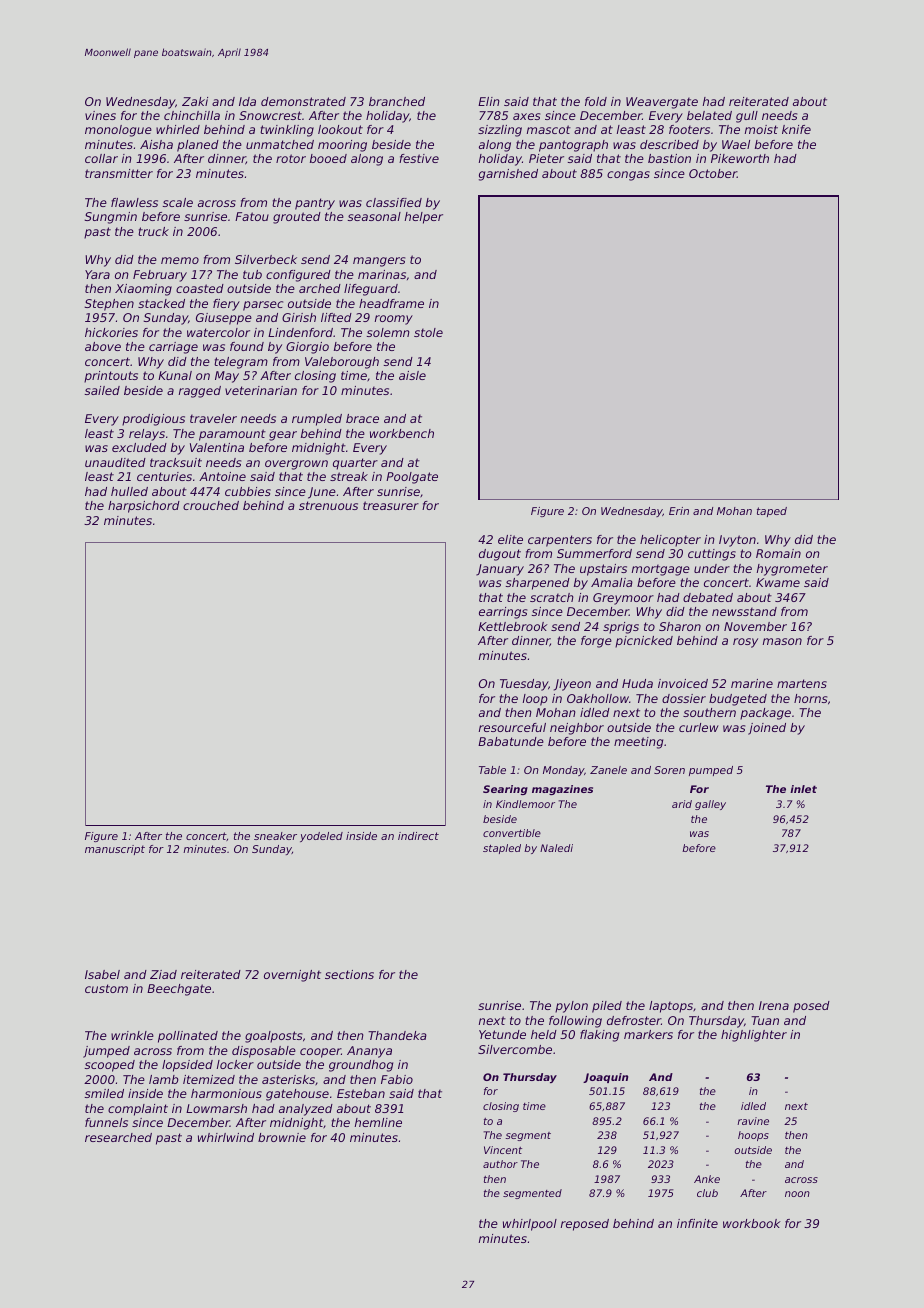 The width and height of the screenshot is (924, 1308). Describe the element at coordinates (662, 103) in the screenshot. I see `Weavergate` at that location.
